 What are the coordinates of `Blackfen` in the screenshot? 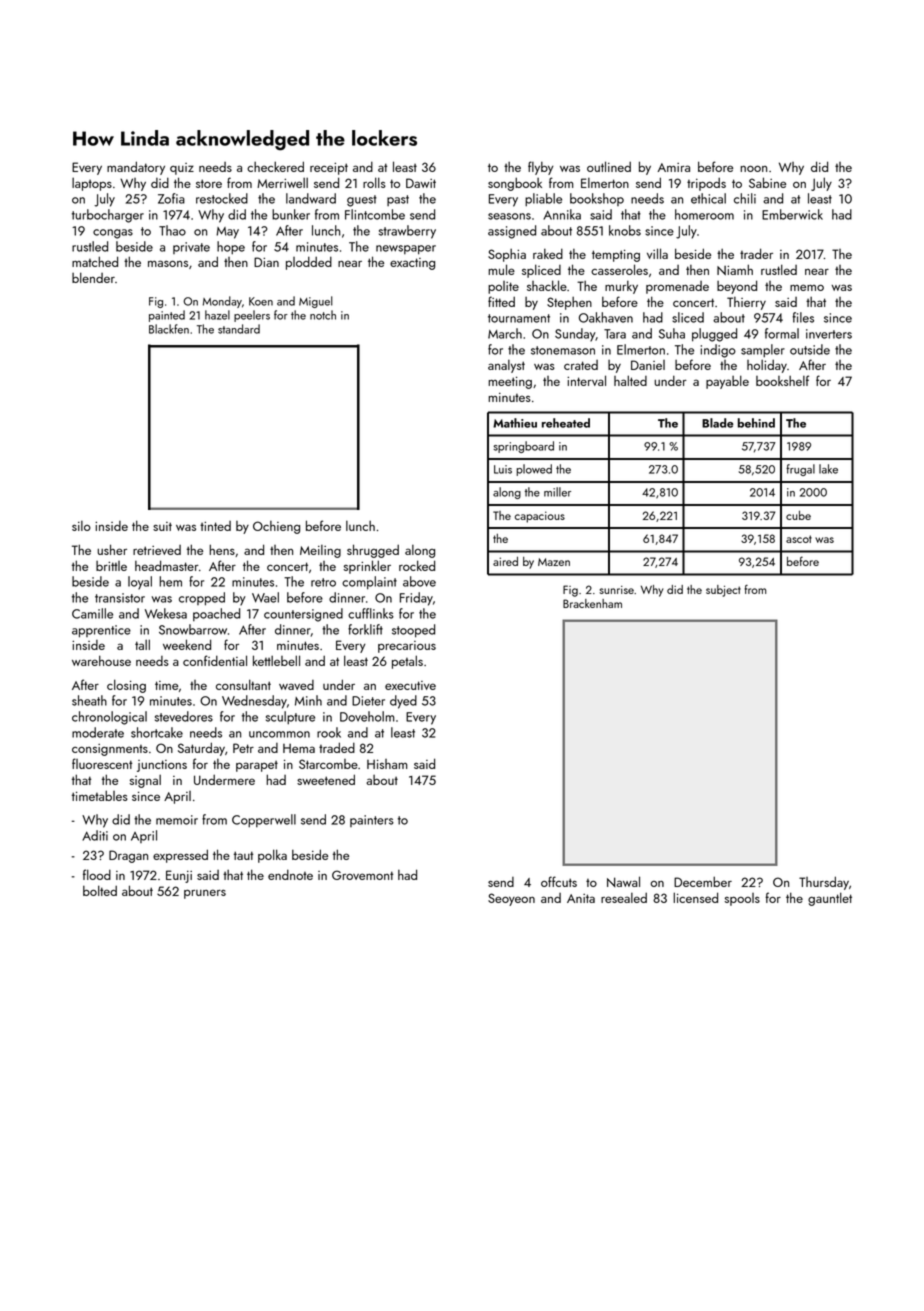 It's located at (169, 329).
